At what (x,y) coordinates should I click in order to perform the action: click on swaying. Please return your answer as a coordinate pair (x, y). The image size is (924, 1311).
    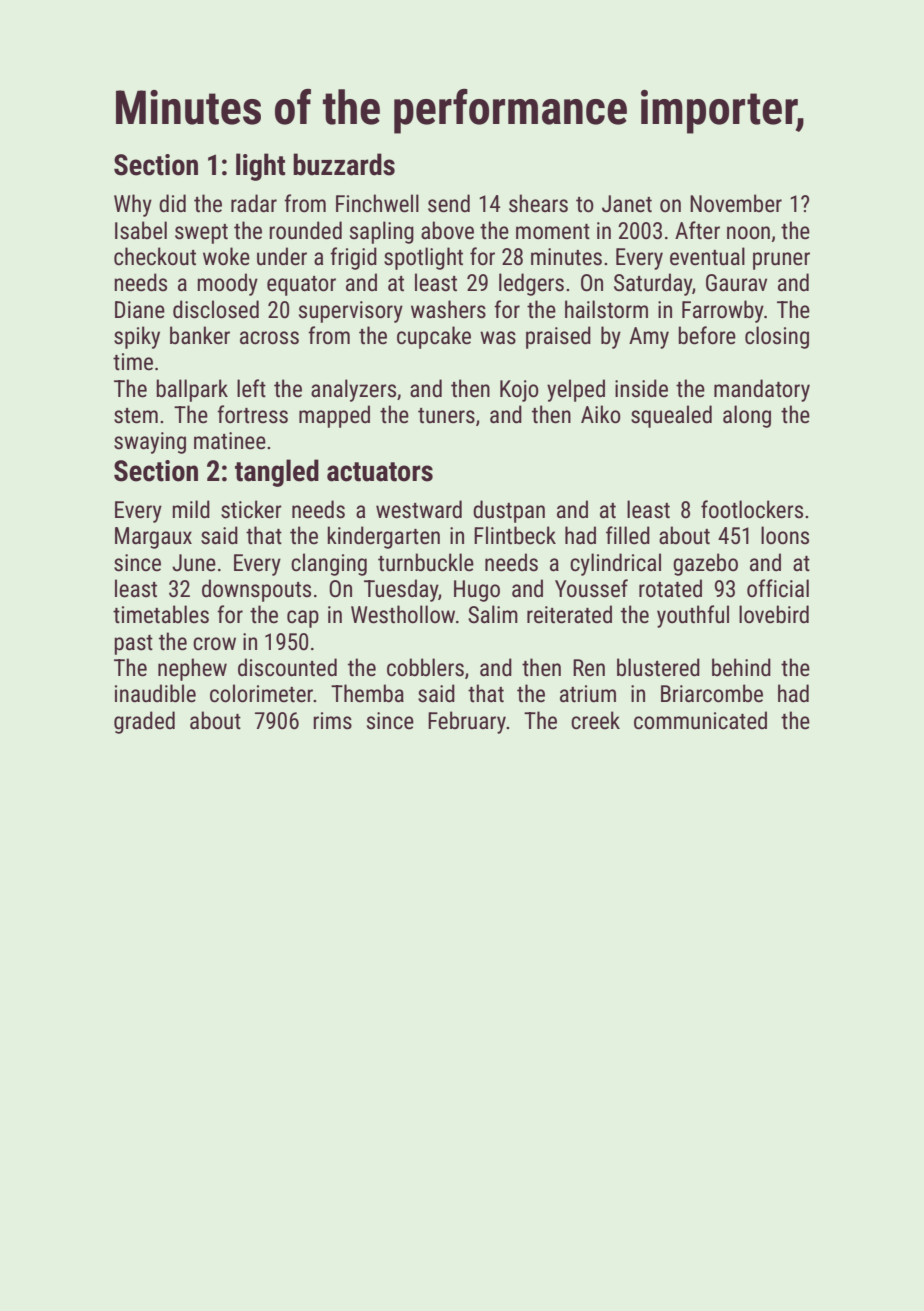
    Looking at the image, I should click on (150, 443).
